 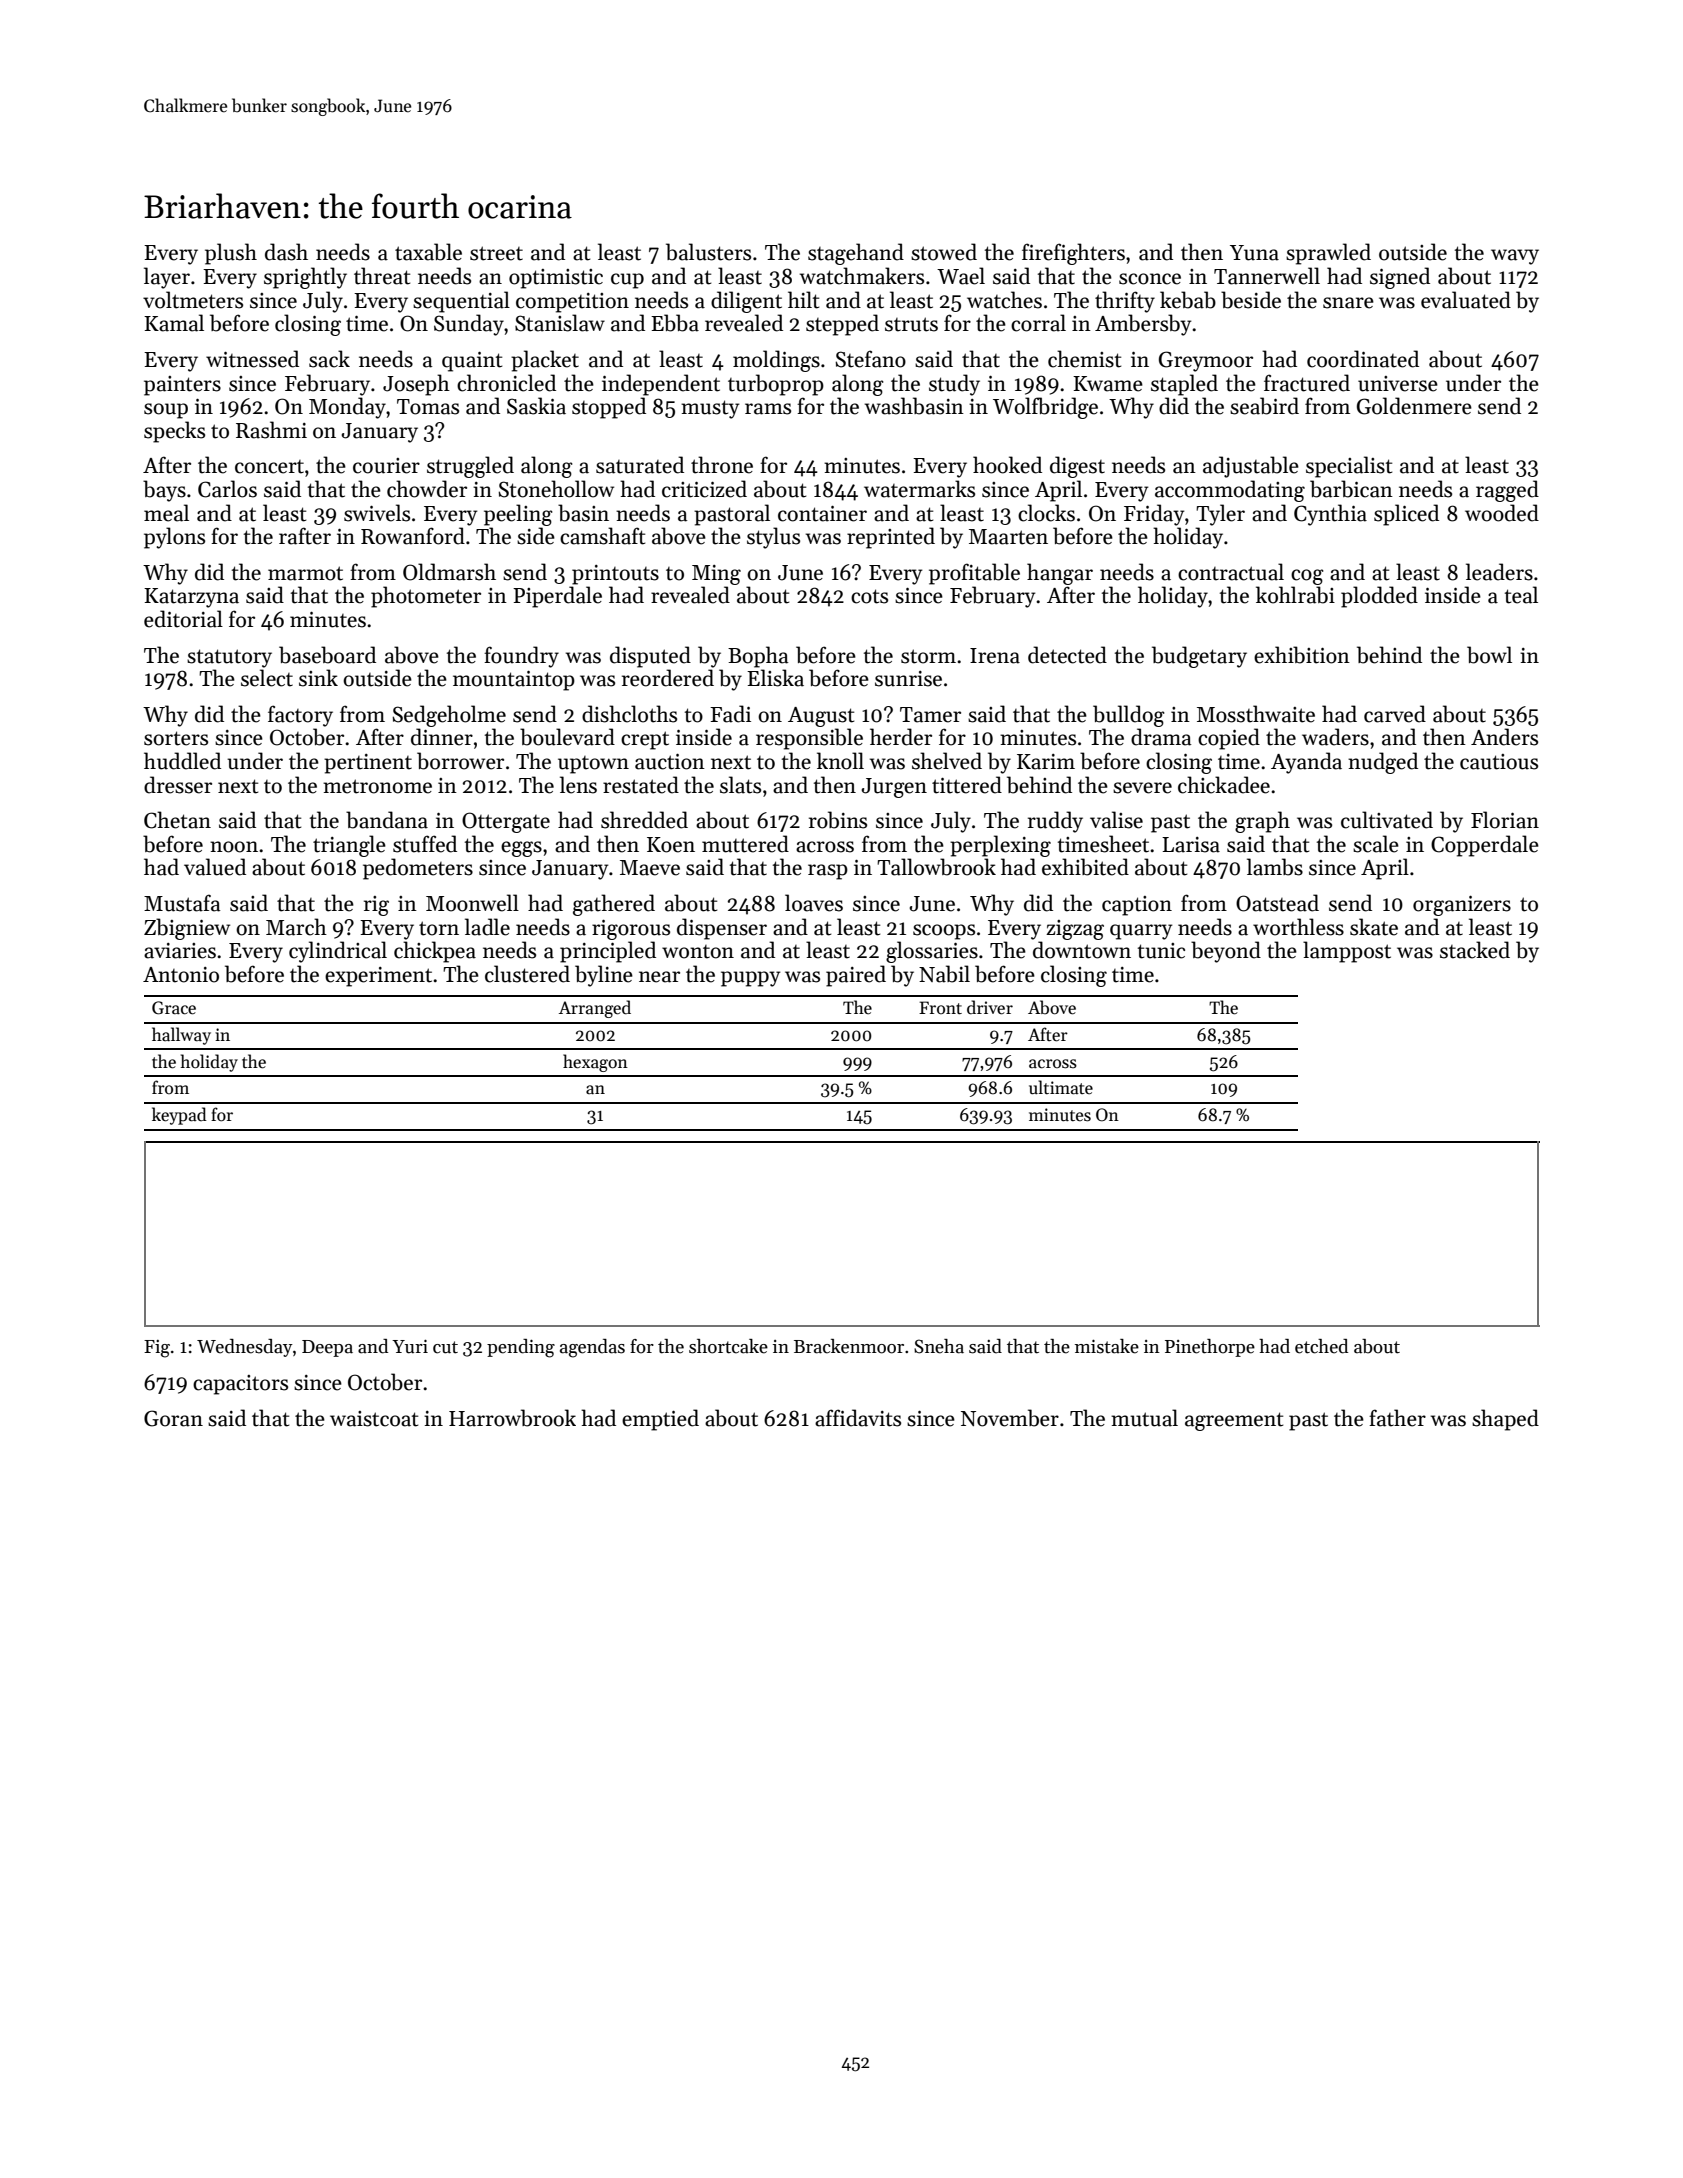 I want to click on Goran, so click(x=173, y=1418).
